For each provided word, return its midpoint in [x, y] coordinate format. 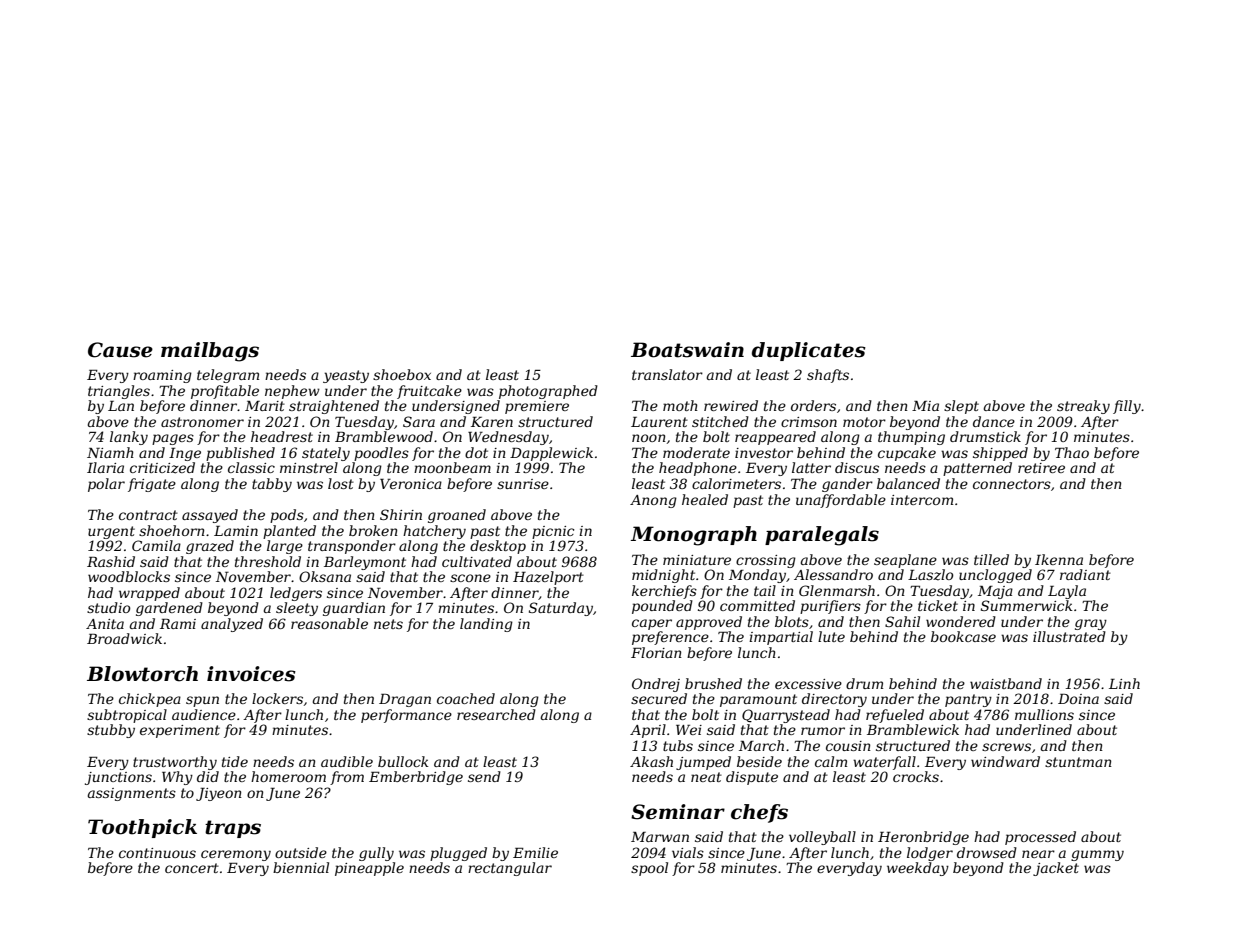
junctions [118, 778]
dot [476, 452]
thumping [911, 438]
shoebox [402, 374]
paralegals [822, 536]
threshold [268, 561]
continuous [157, 853]
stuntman [1078, 762]
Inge [185, 454]
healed [705, 499]
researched [496, 714]
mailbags [210, 352]
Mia [925, 406]
